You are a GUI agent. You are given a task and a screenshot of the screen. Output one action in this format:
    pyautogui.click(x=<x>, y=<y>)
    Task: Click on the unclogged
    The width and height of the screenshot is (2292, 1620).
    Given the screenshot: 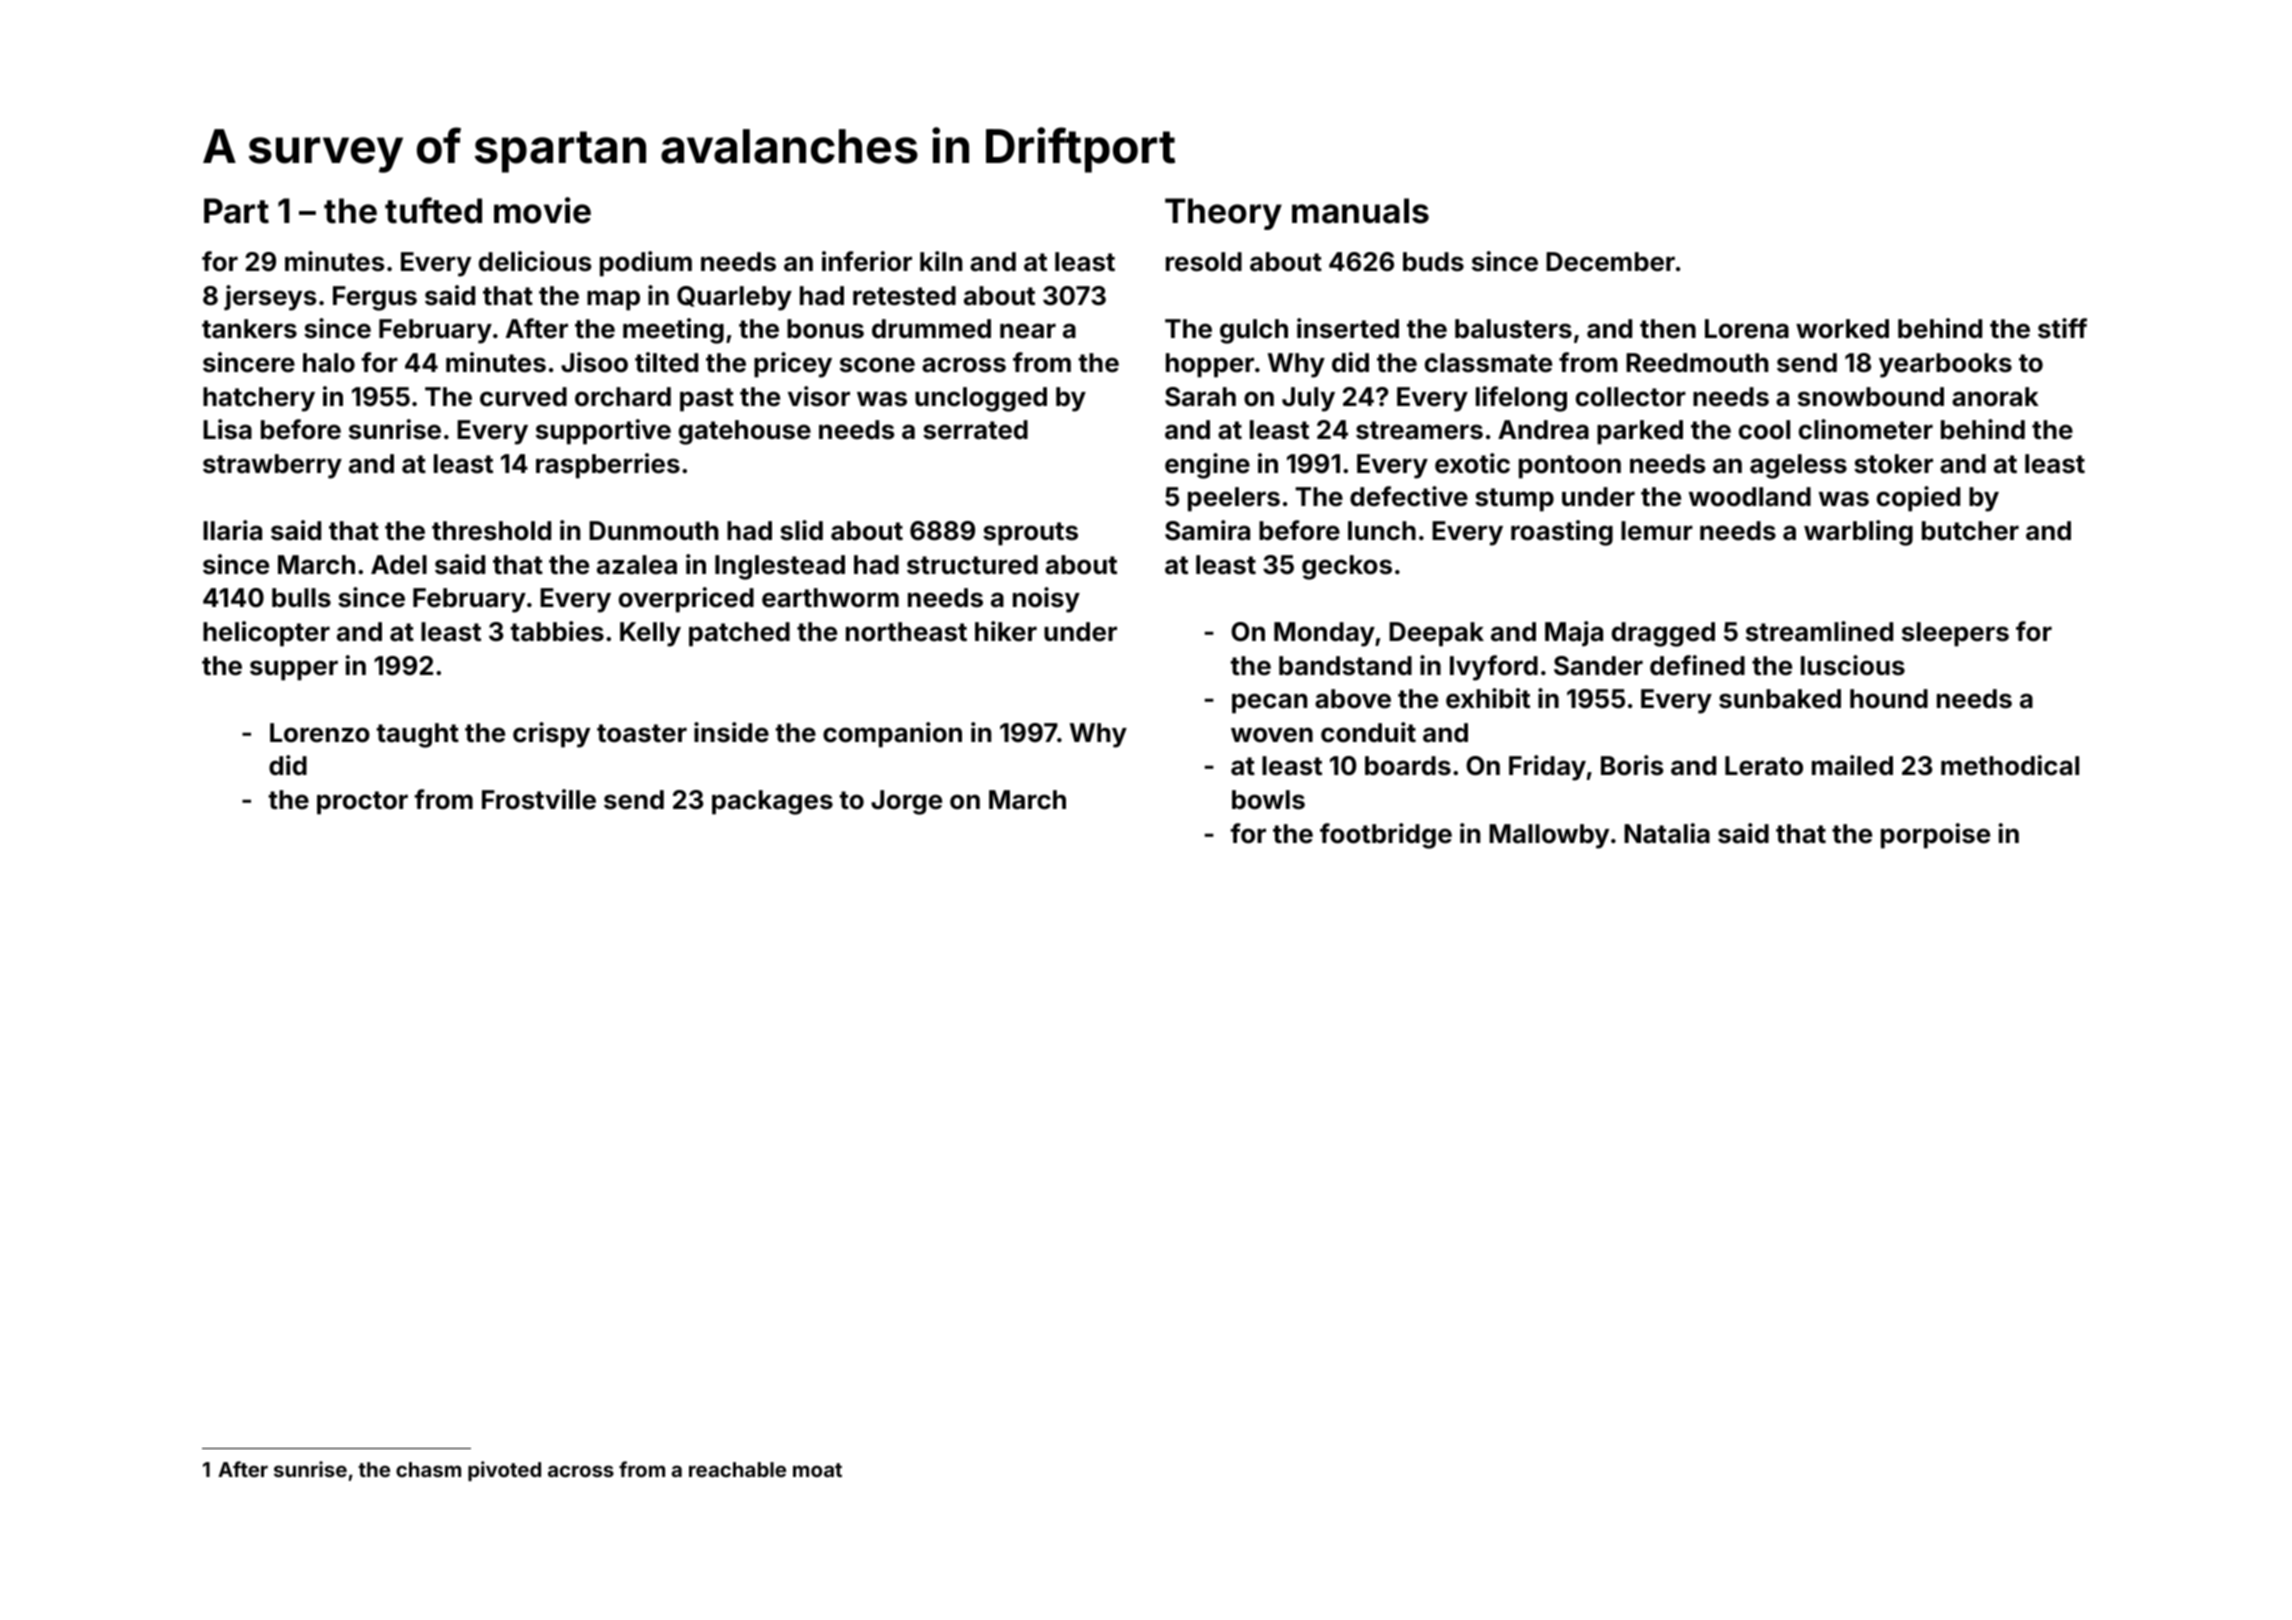 What is the action you would take?
    pyautogui.click(x=981, y=399)
